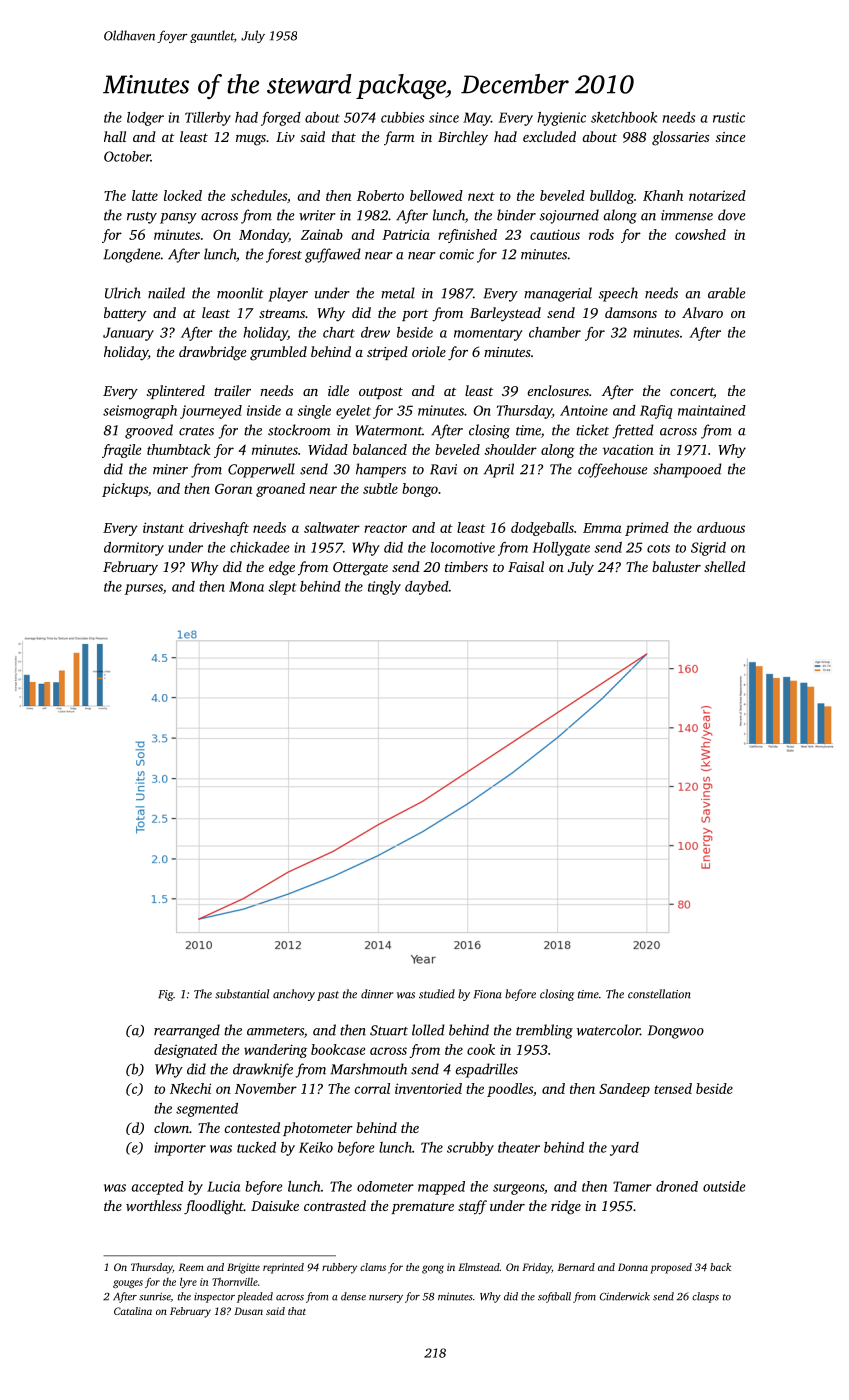  I want to click on nailed, so click(166, 293).
